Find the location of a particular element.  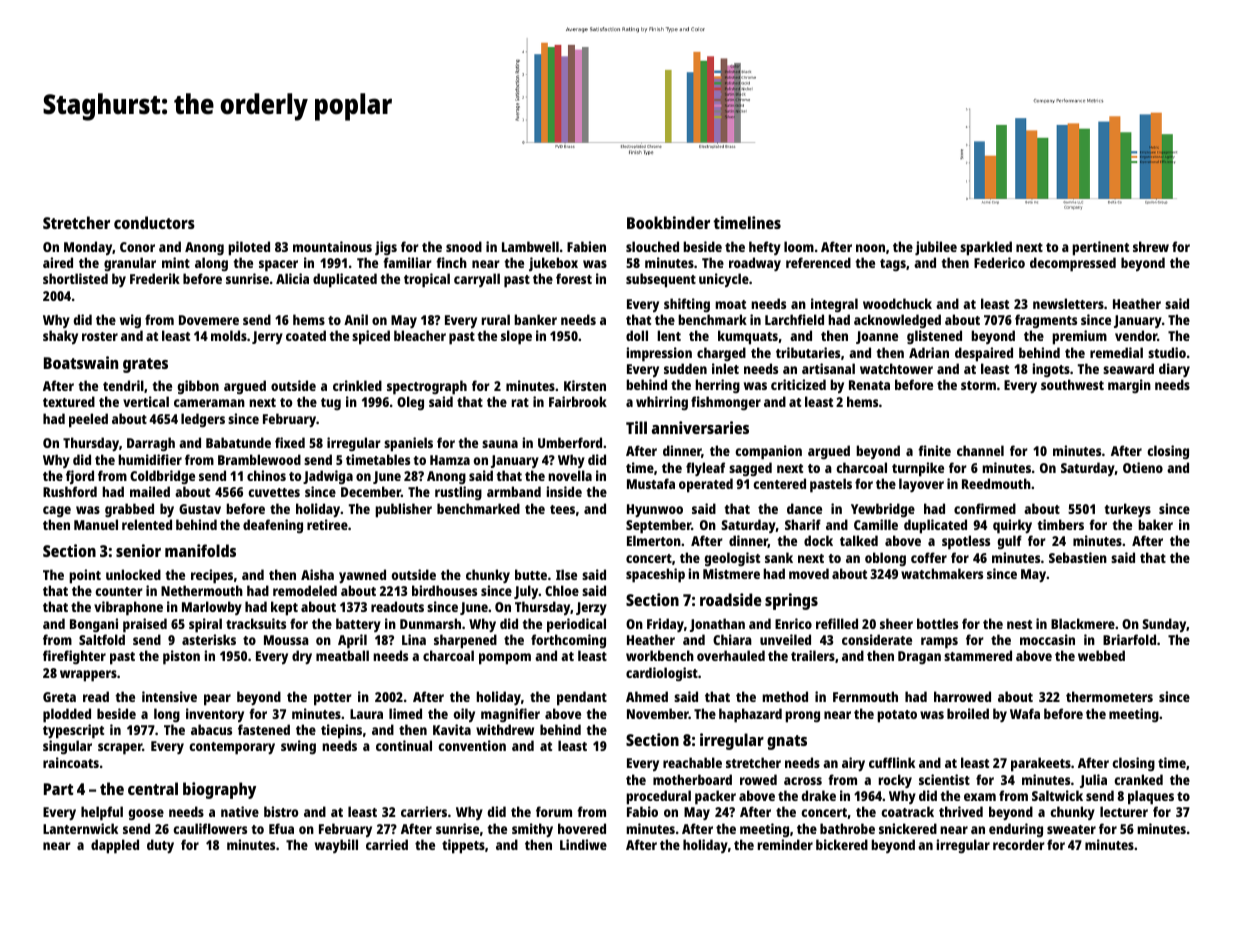

thermometers is located at coordinates (1109, 696).
